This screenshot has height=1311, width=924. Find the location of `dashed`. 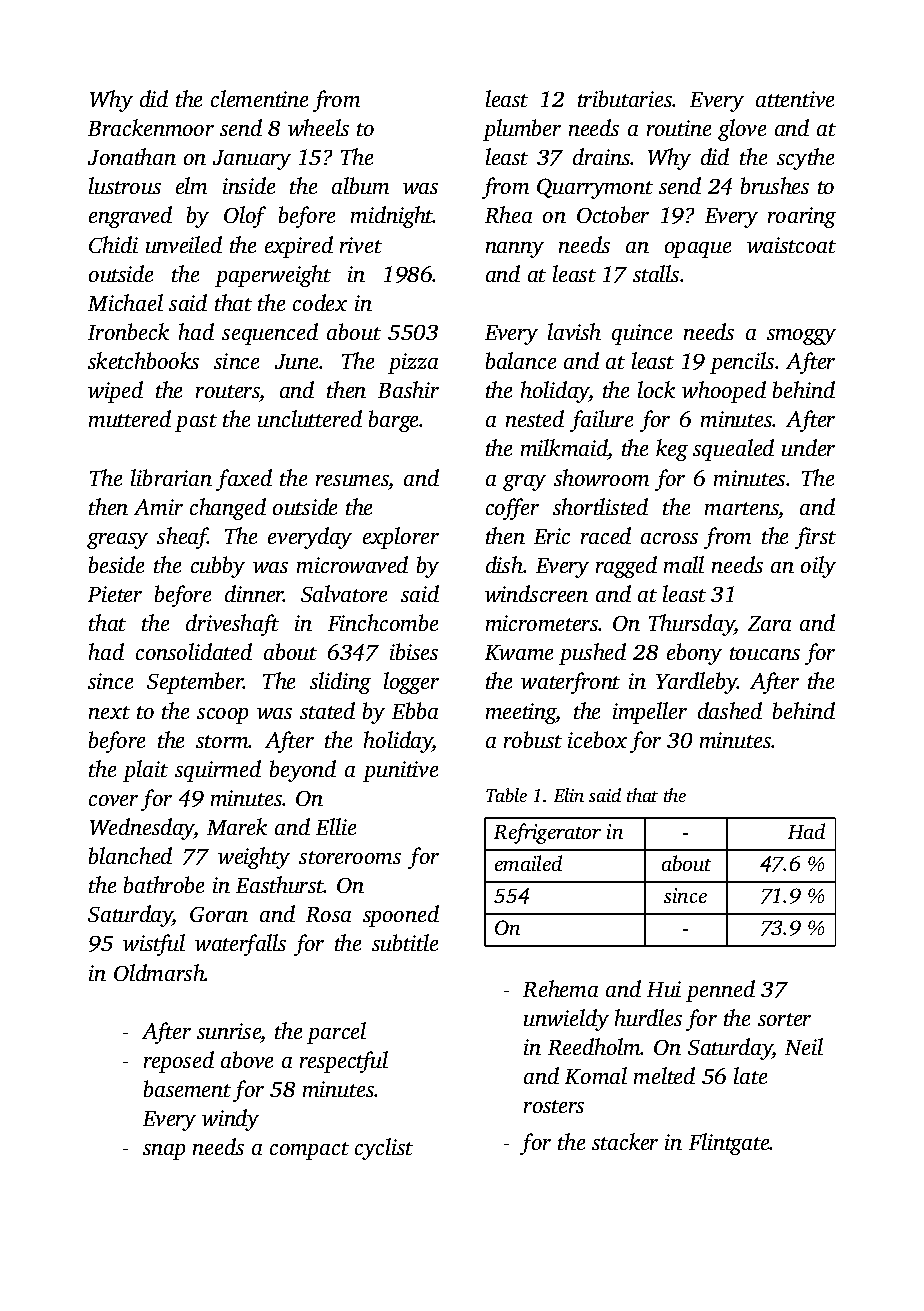

dashed is located at coordinates (730, 710).
